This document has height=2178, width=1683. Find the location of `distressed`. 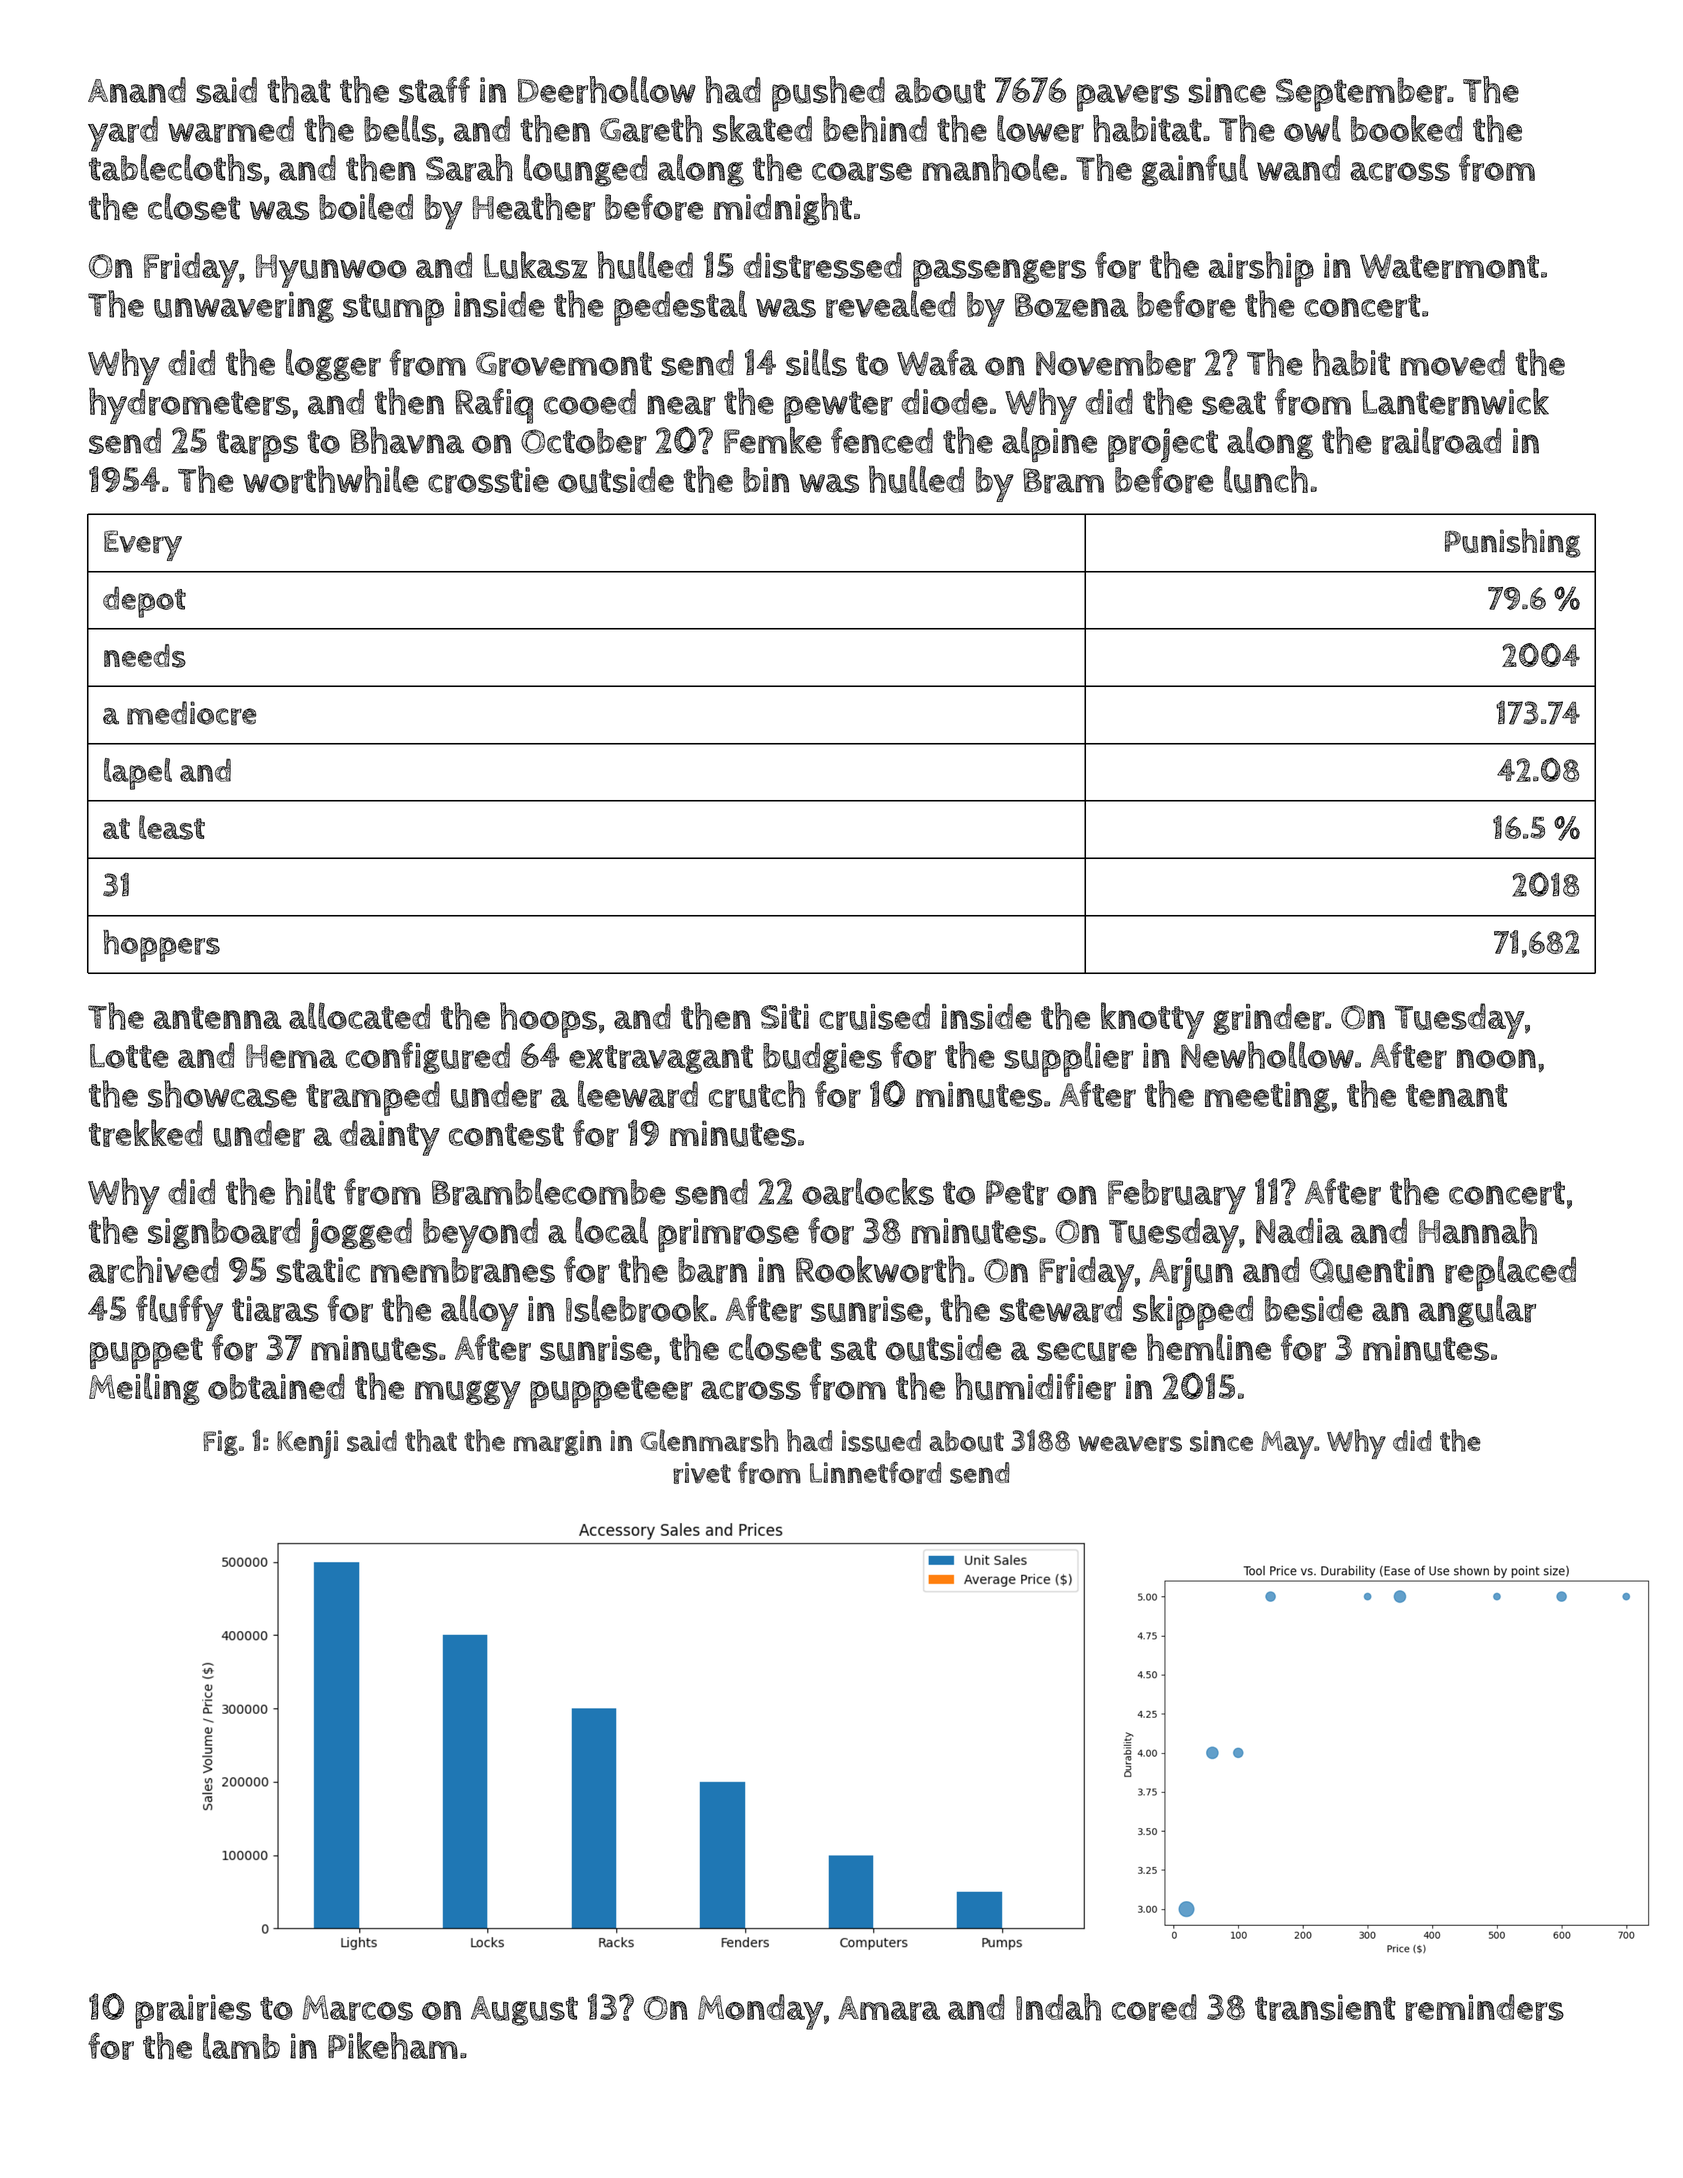

distressed is located at coordinates (823, 265).
